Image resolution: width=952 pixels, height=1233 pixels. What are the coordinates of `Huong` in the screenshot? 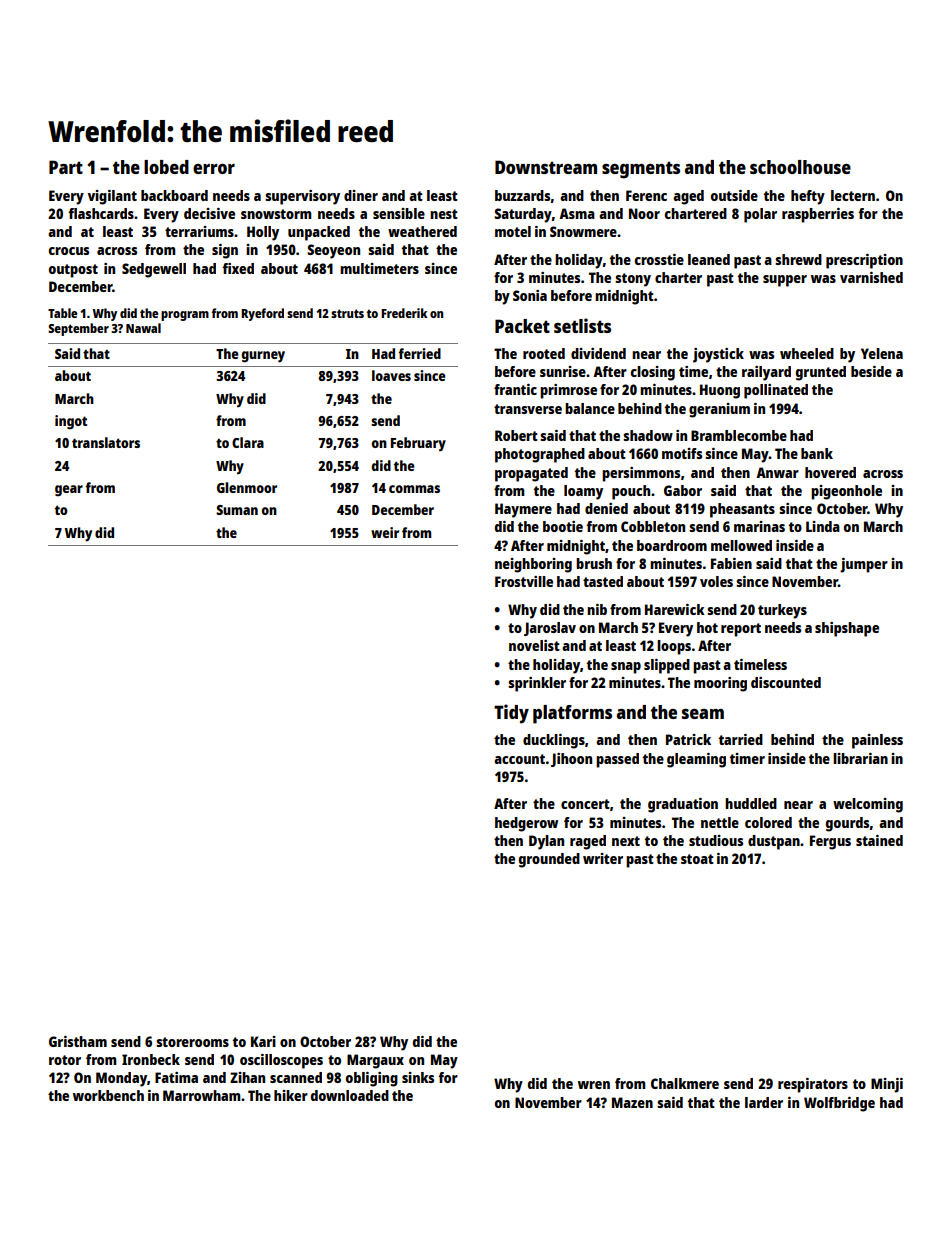 It's located at (720, 391).
